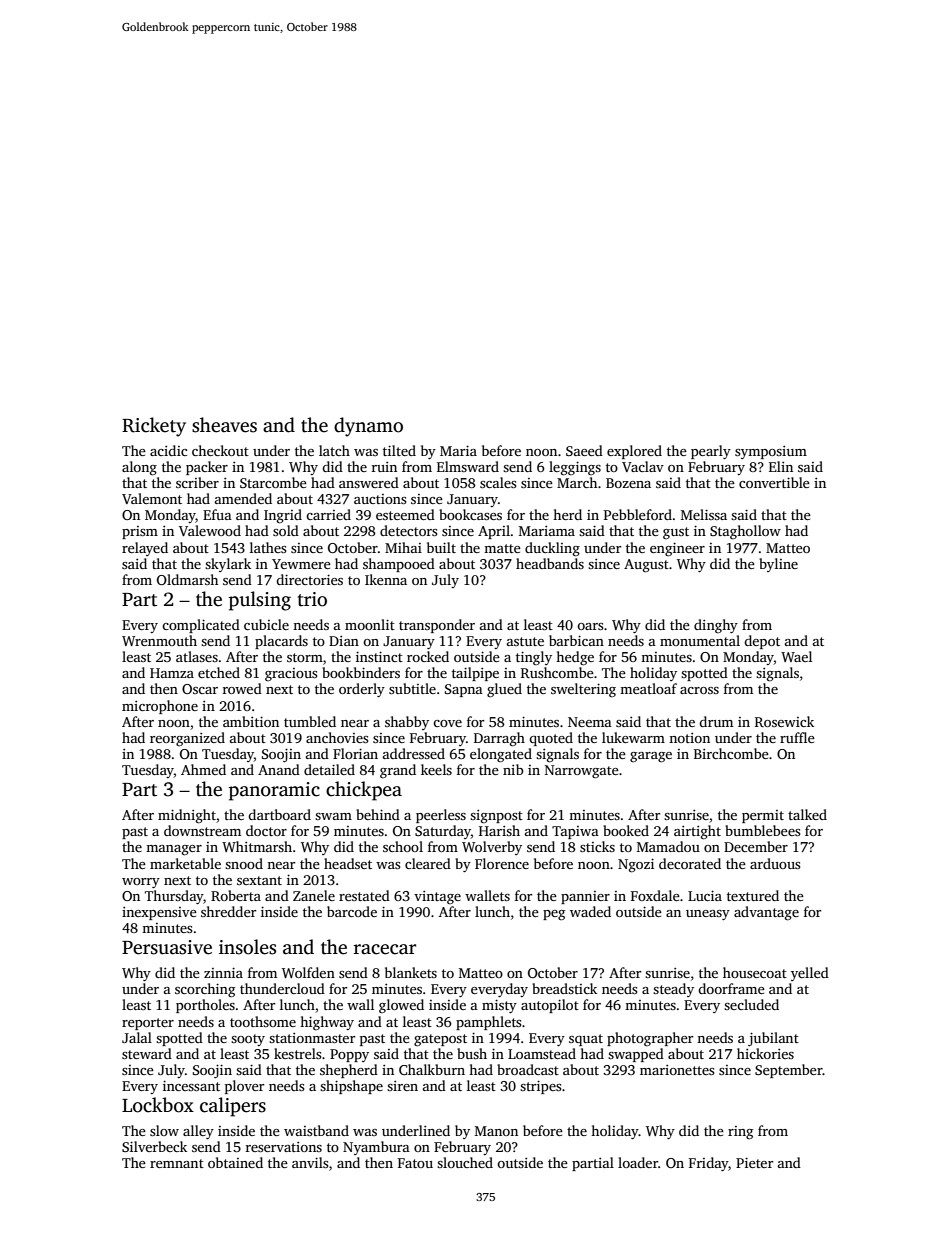 The image size is (952, 1233). Describe the element at coordinates (187, 816) in the page. I see `midnight` at that location.
